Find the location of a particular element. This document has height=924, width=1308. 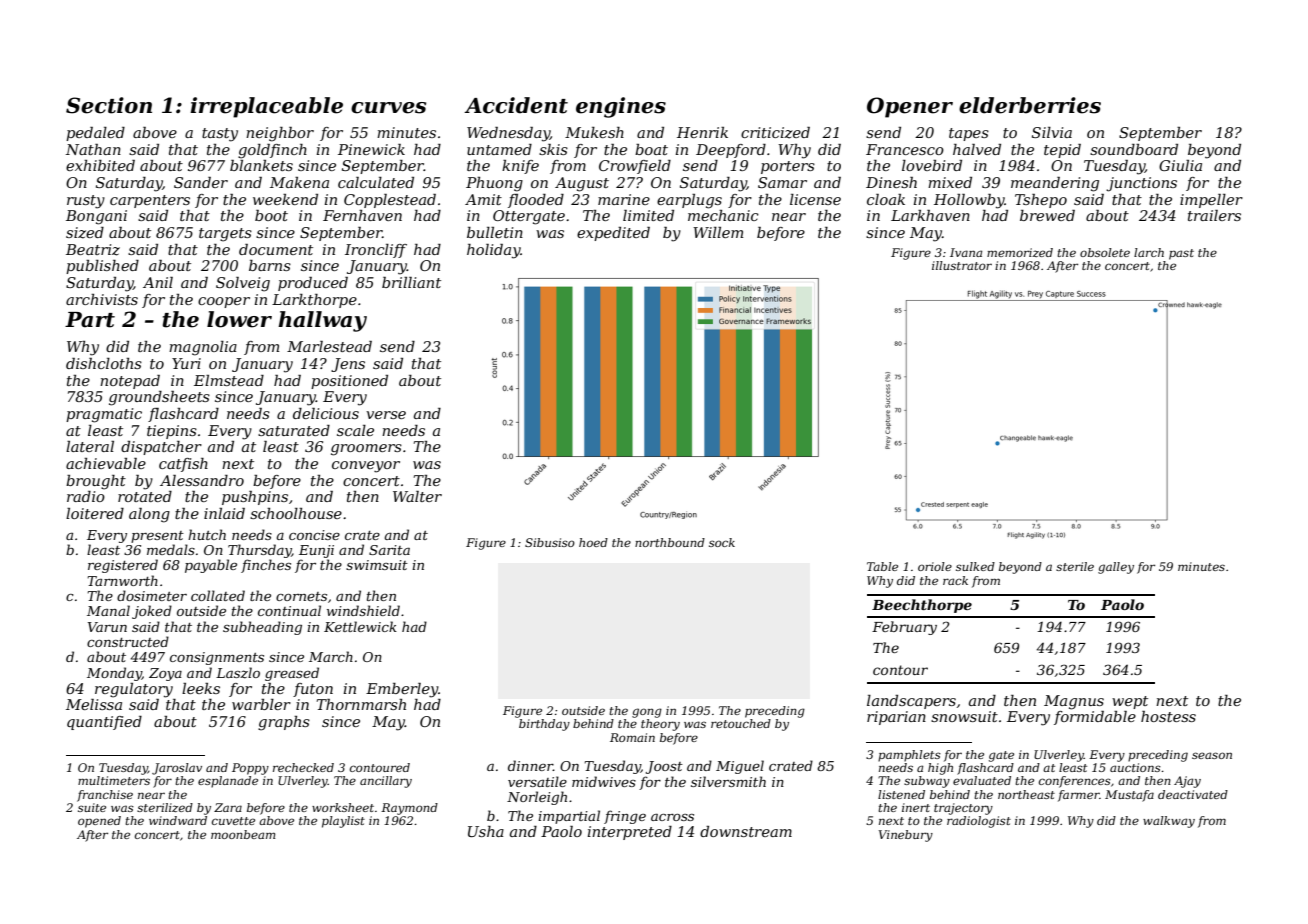

verse is located at coordinates (386, 415).
